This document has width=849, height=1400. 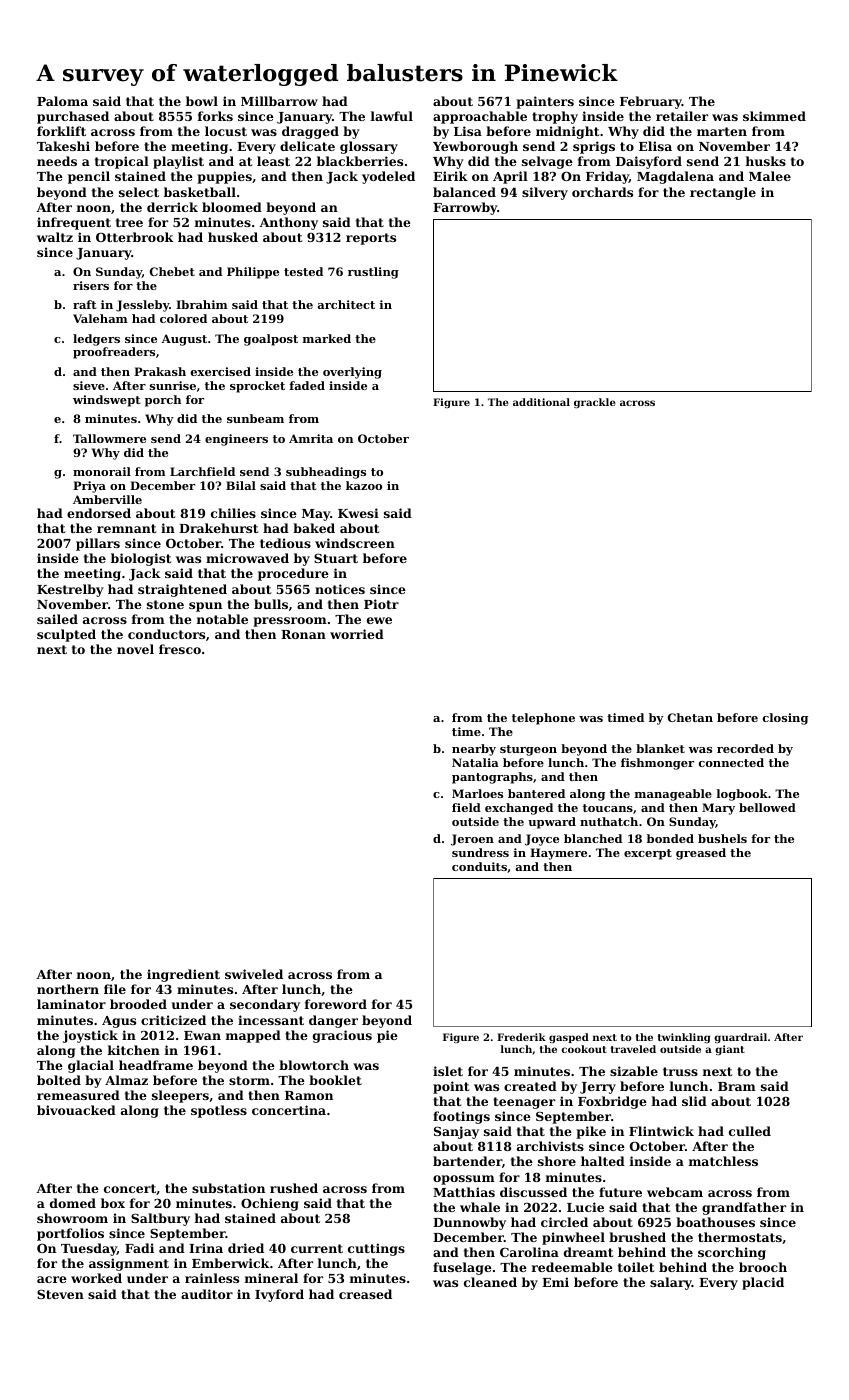 I want to click on auditor, so click(x=207, y=1294).
